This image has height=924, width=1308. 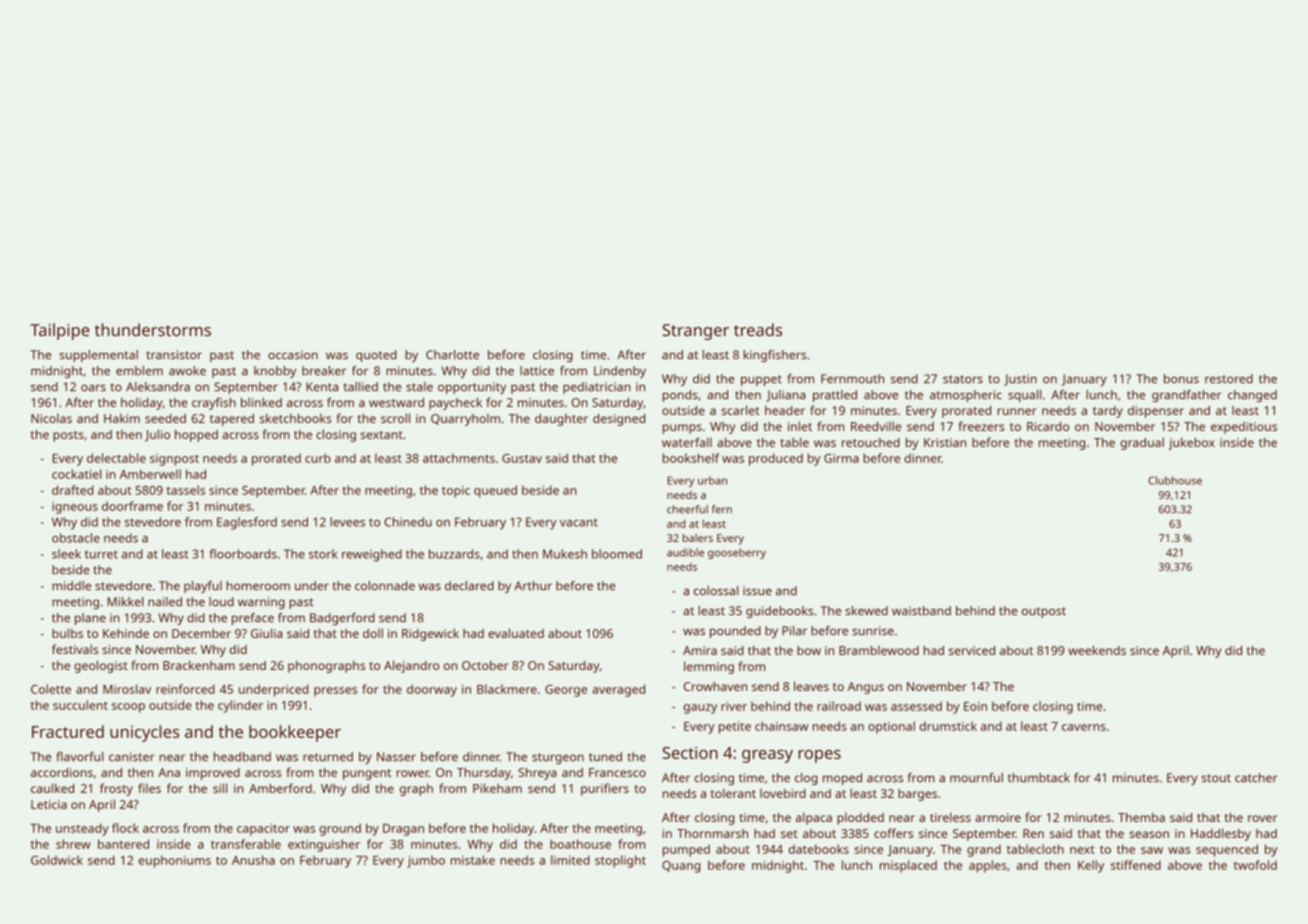 What do you see at coordinates (1044, 612) in the image?
I see `outpost` at bounding box center [1044, 612].
